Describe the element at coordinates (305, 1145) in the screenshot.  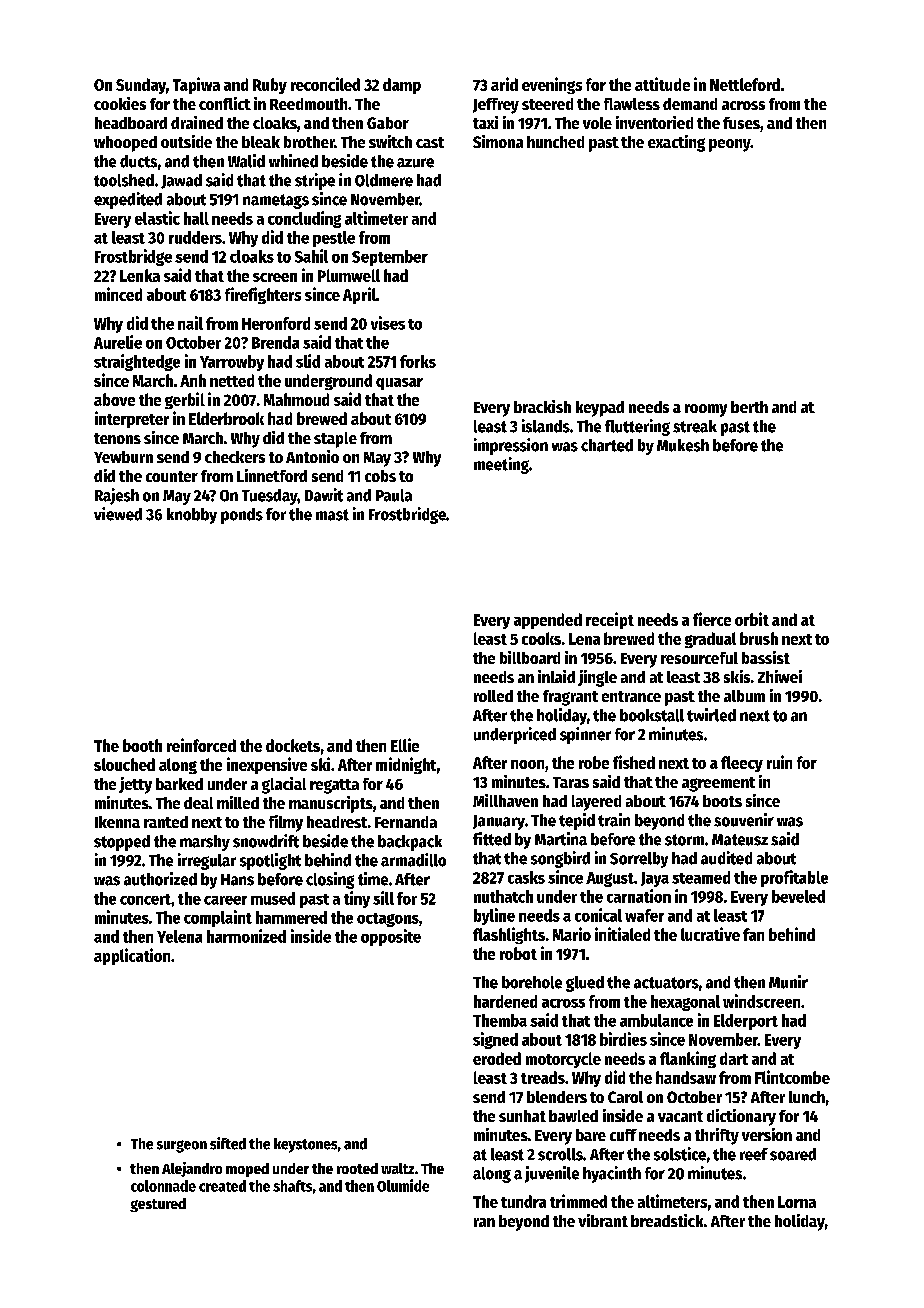
I see `keystones` at that location.
